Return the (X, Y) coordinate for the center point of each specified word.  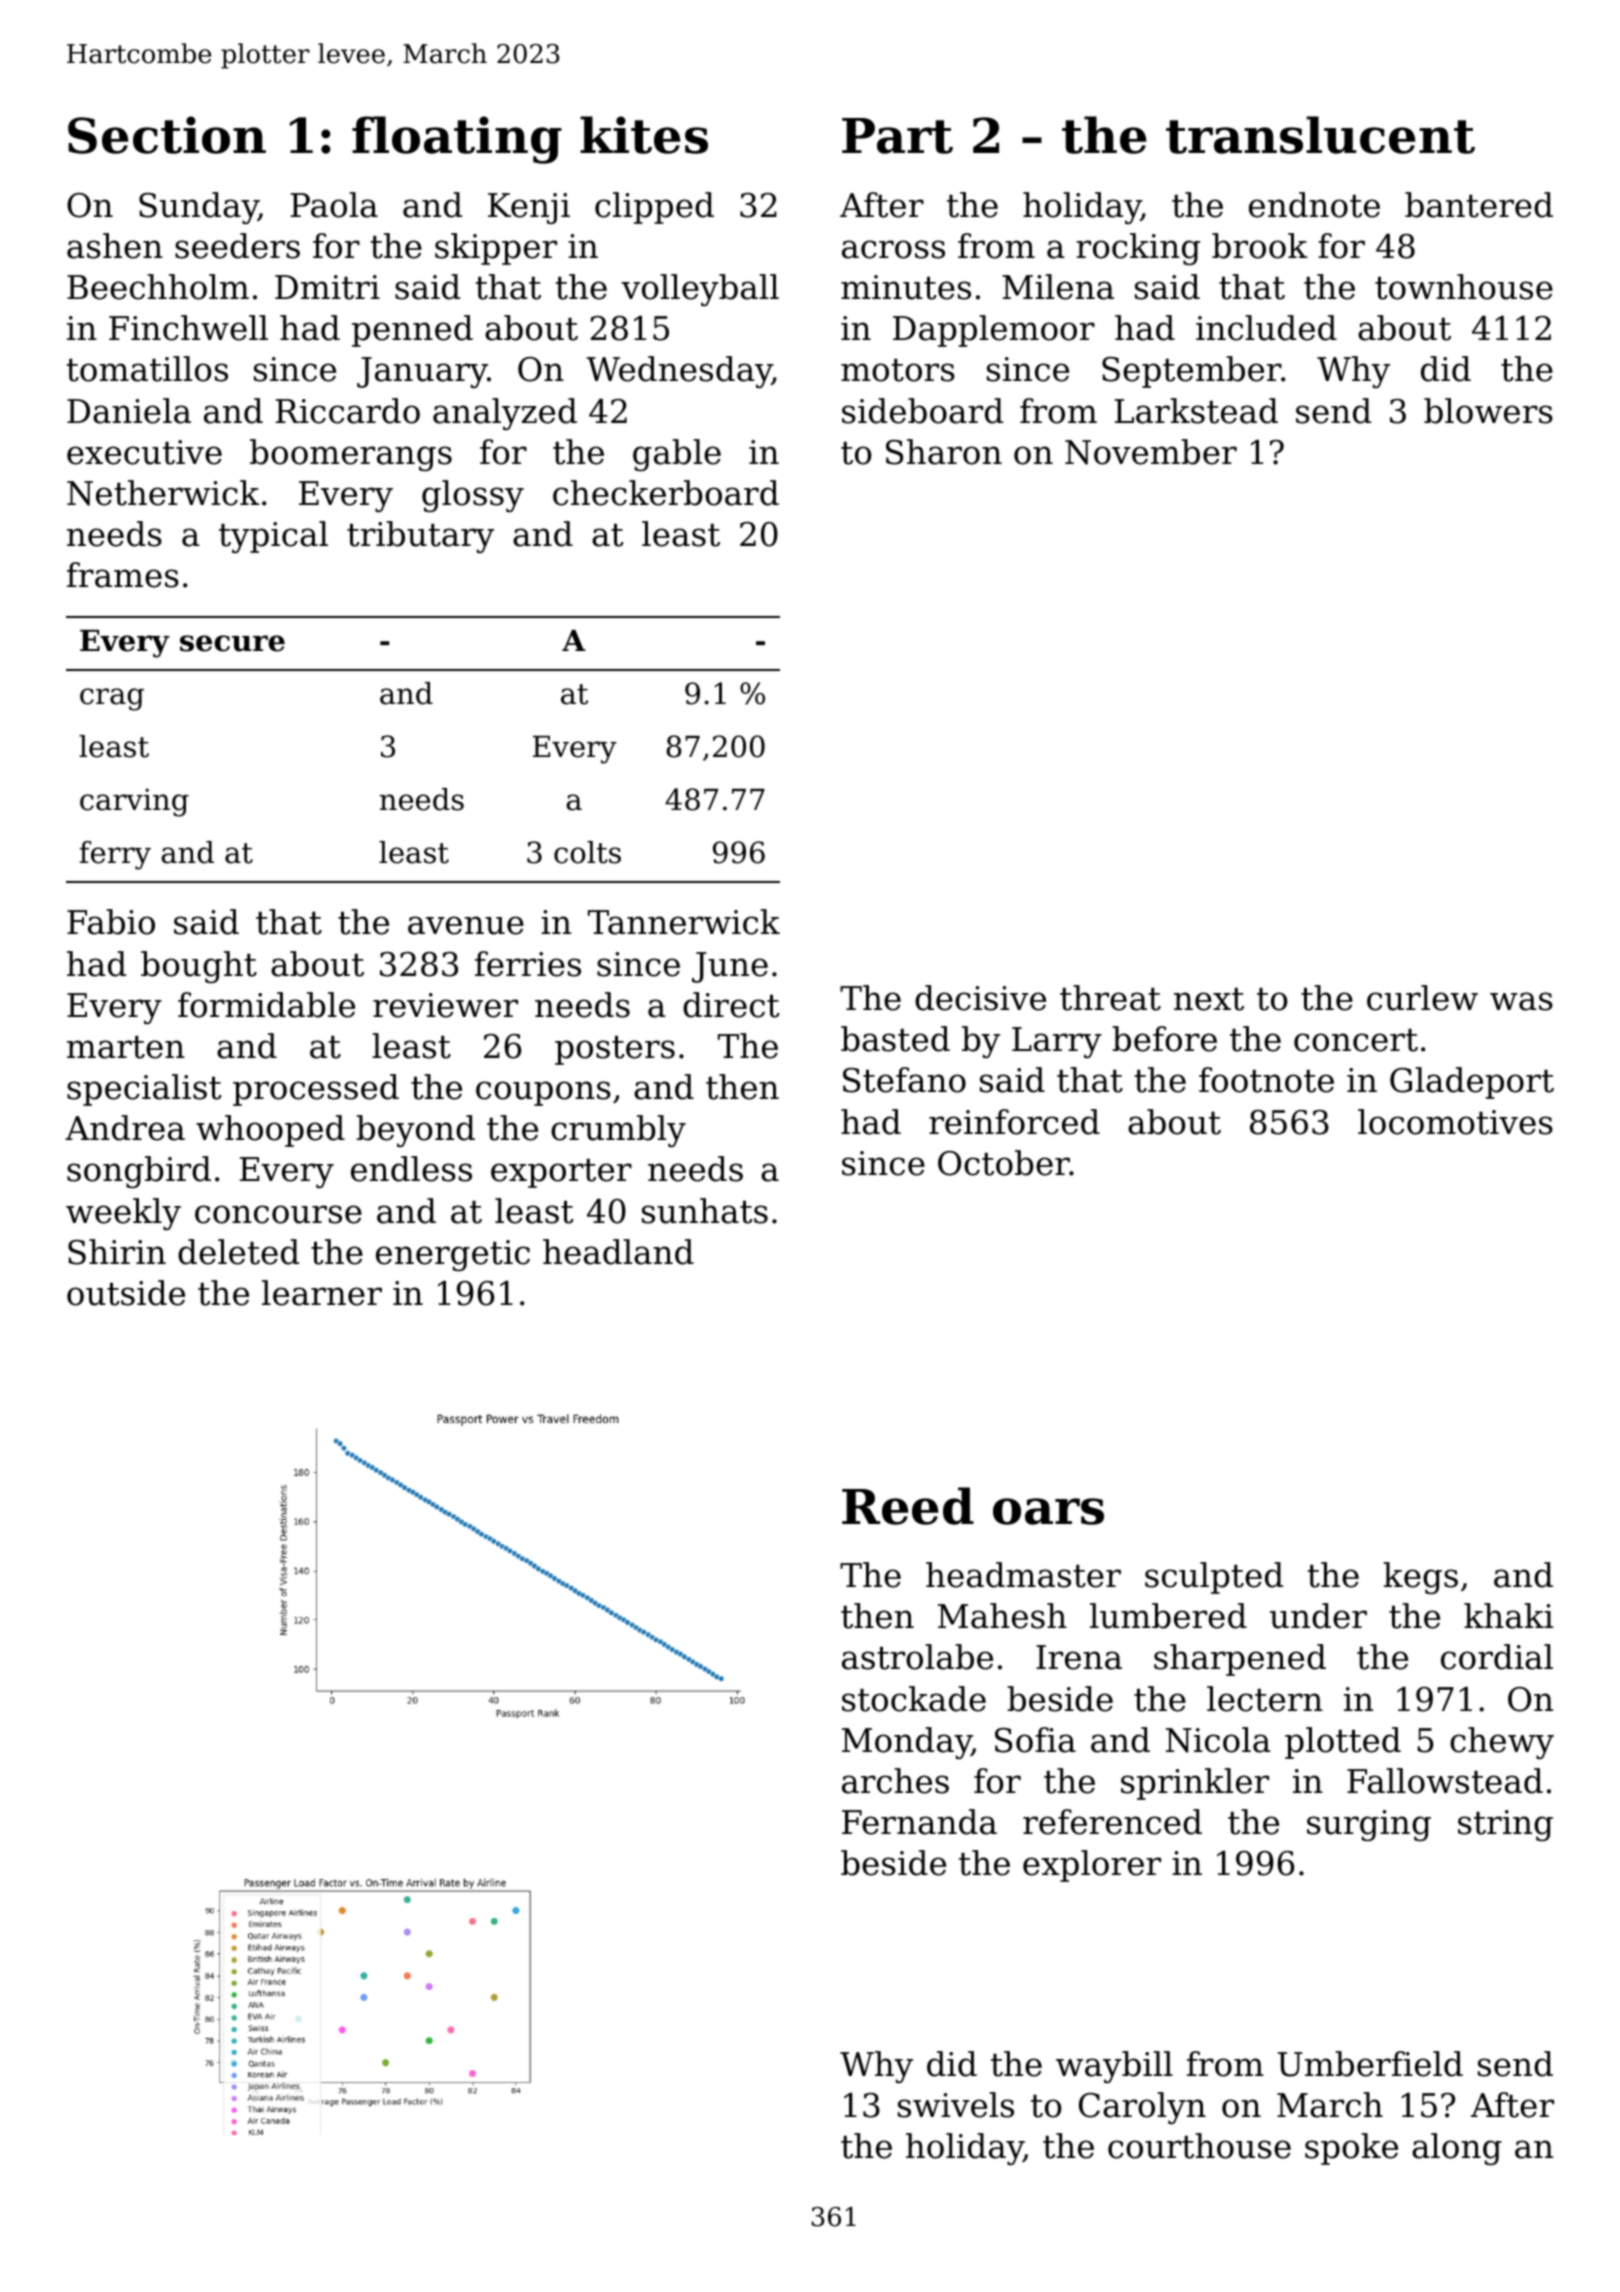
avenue (466, 925)
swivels (956, 2105)
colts (587, 852)
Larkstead (1196, 411)
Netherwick (163, 493)
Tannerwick (684, 922)
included (1266, 328)
